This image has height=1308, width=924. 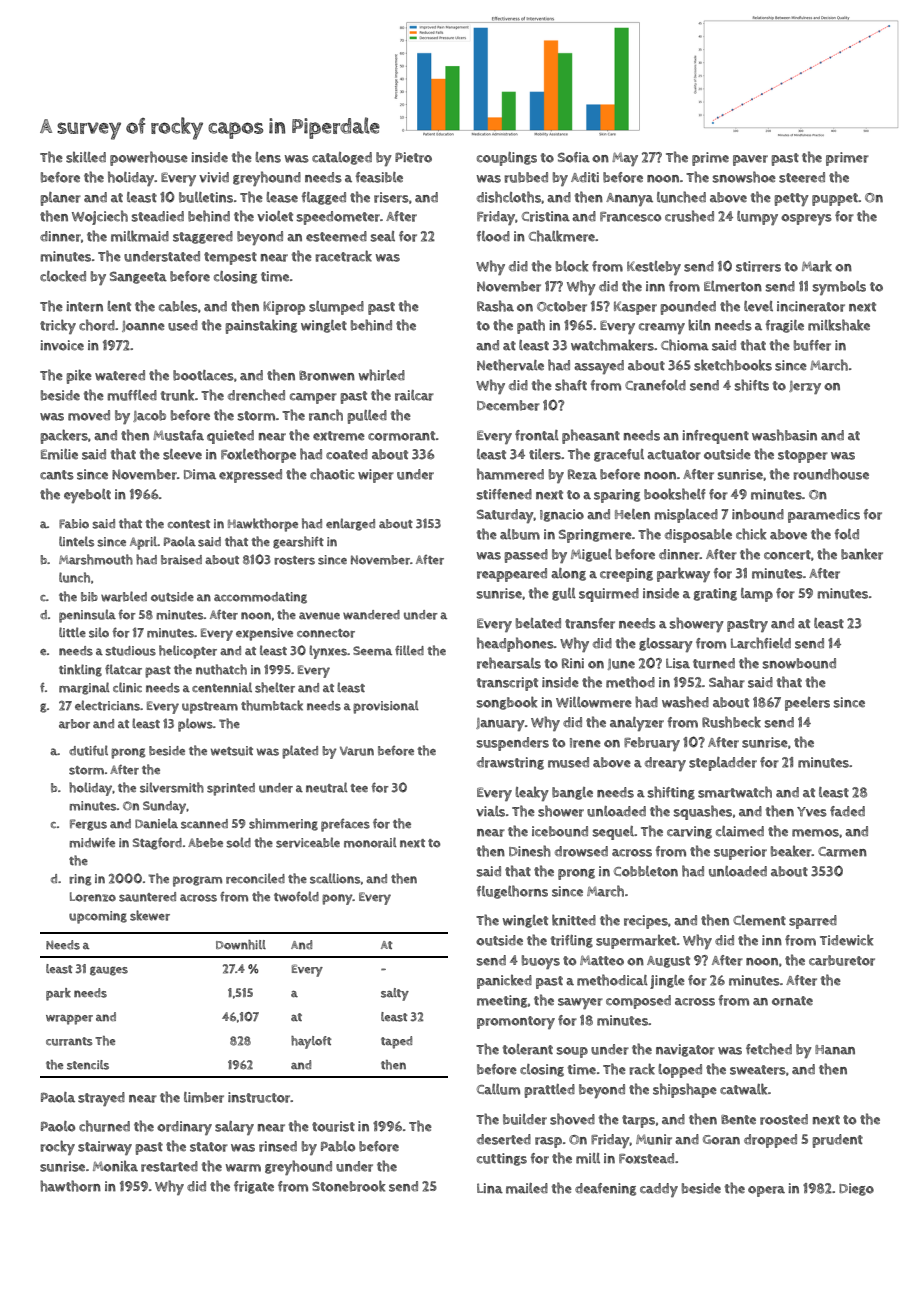 What do you see at coordinates (842, 960) in the image?
I see `carburetor` at bounding box center [842, 960].
